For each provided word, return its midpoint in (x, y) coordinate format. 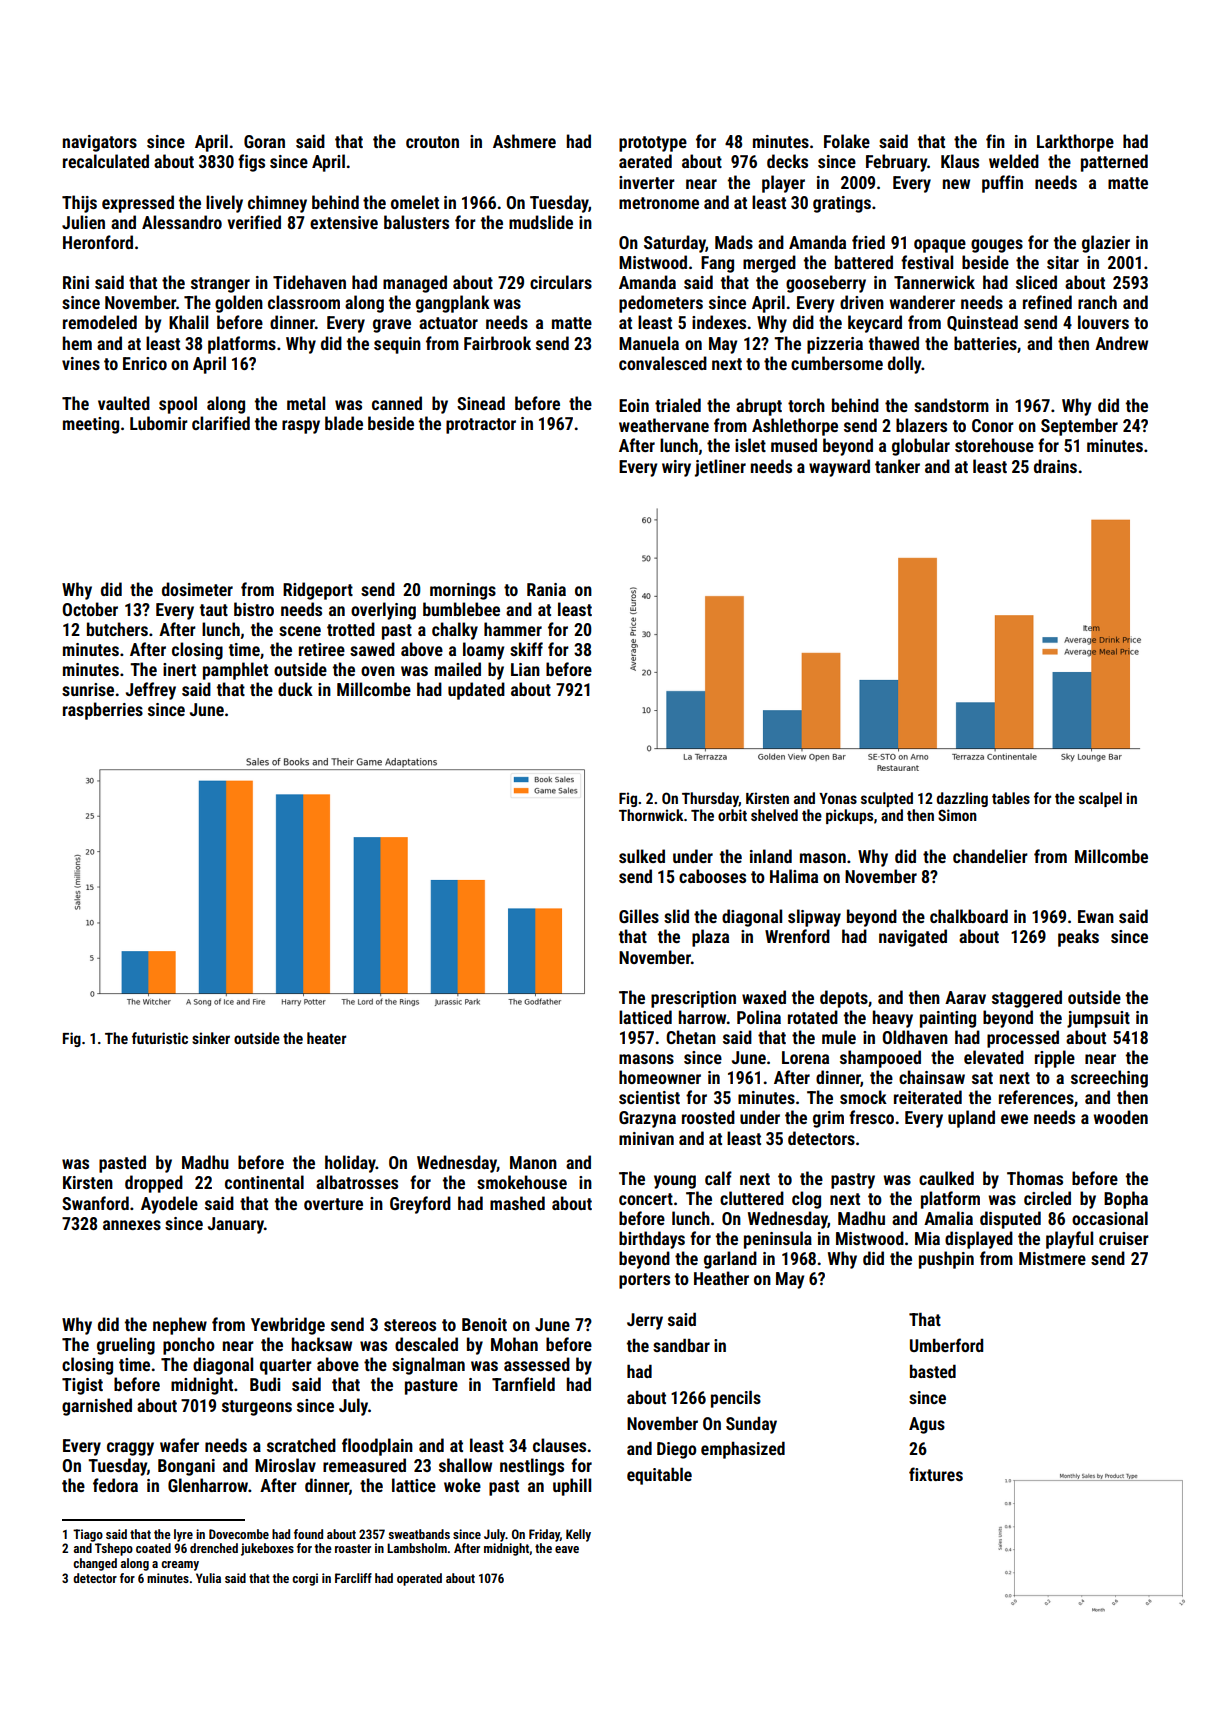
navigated (913, 938)
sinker (211, 1038)
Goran (264, 141)
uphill (572, 1487)
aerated (645, 161)
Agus (927, 1425)
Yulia (208, 1578)
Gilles (639, 916)
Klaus (960, 161)
